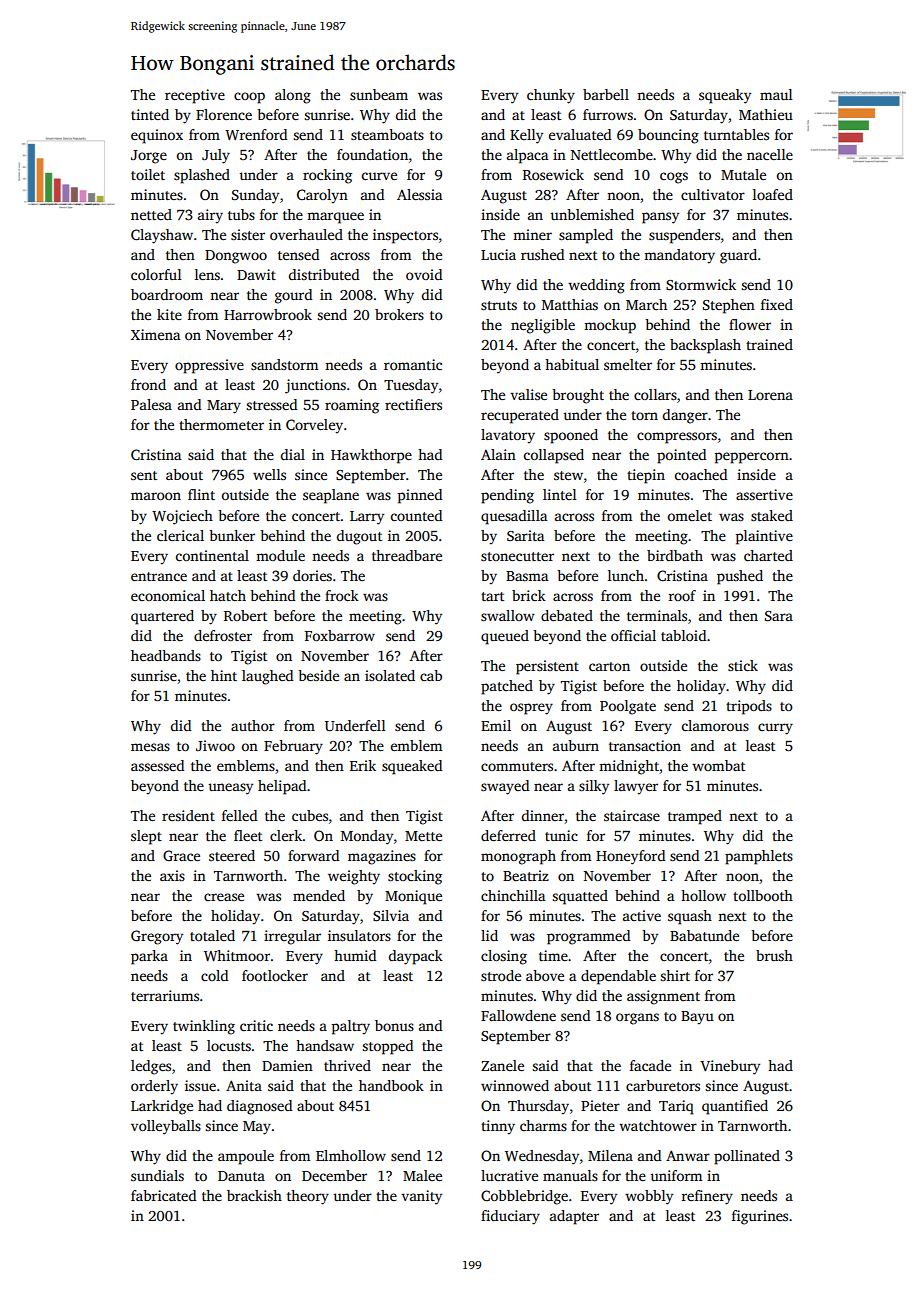 Image resolution: width=924 pixels, height=1314 pixels. What do you see at coordinates (518, 857) in the screenshot?
I see `monograph` at bounding box center [518, 857].
